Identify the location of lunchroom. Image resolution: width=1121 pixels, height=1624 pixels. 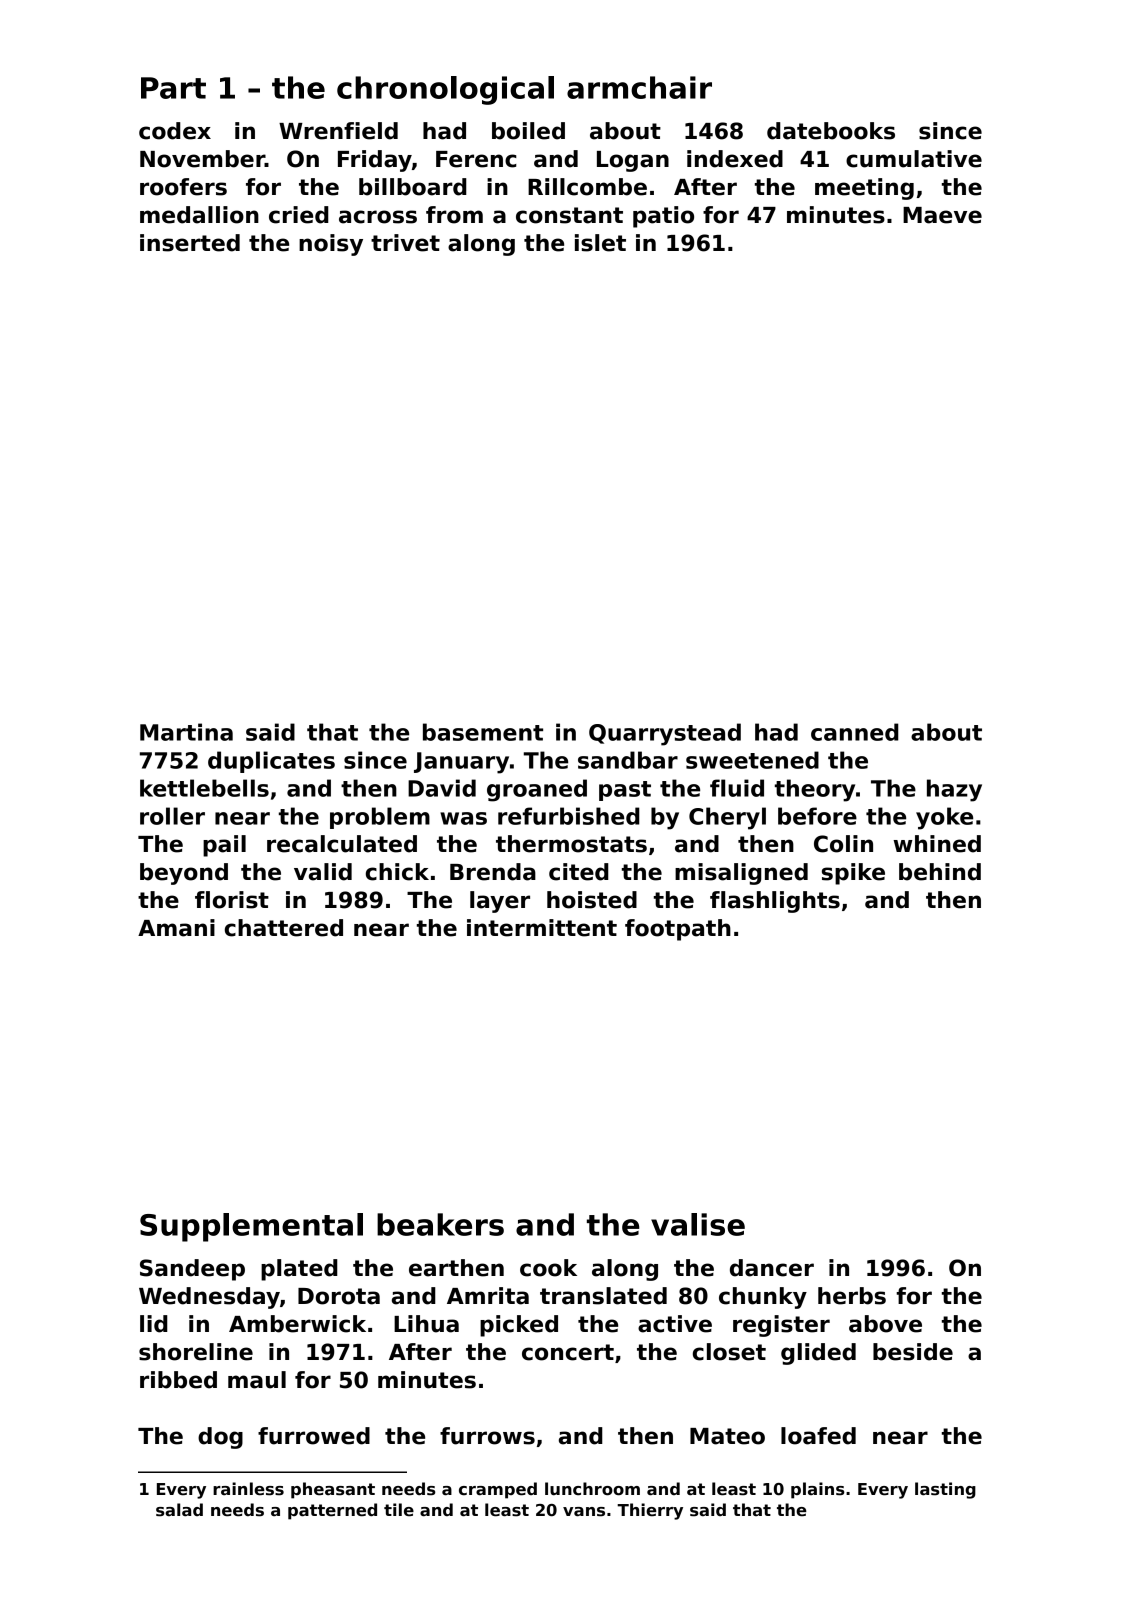
(592, 1489).
